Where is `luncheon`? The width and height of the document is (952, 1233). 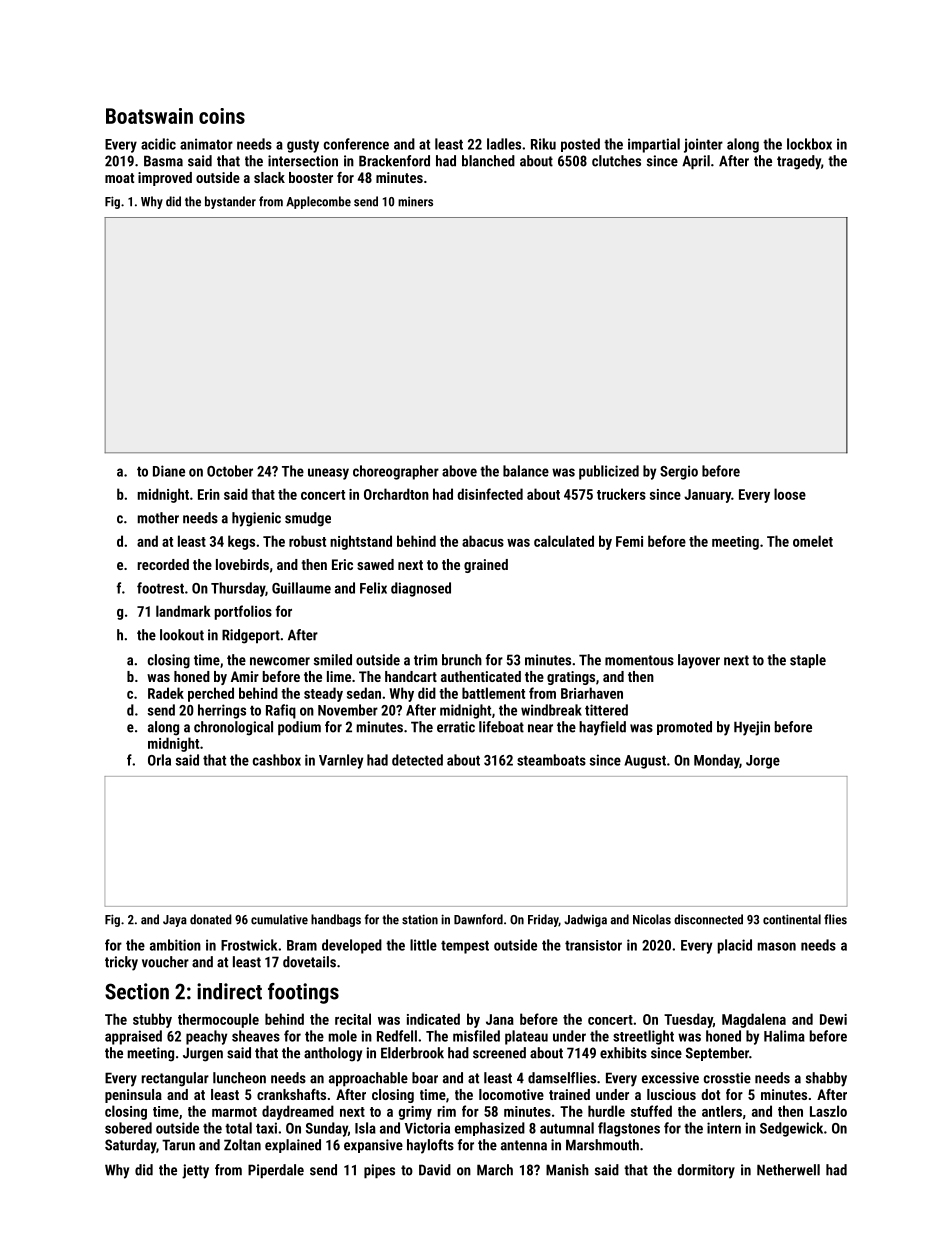
luncheon is located at coordinates (239, 1078).
